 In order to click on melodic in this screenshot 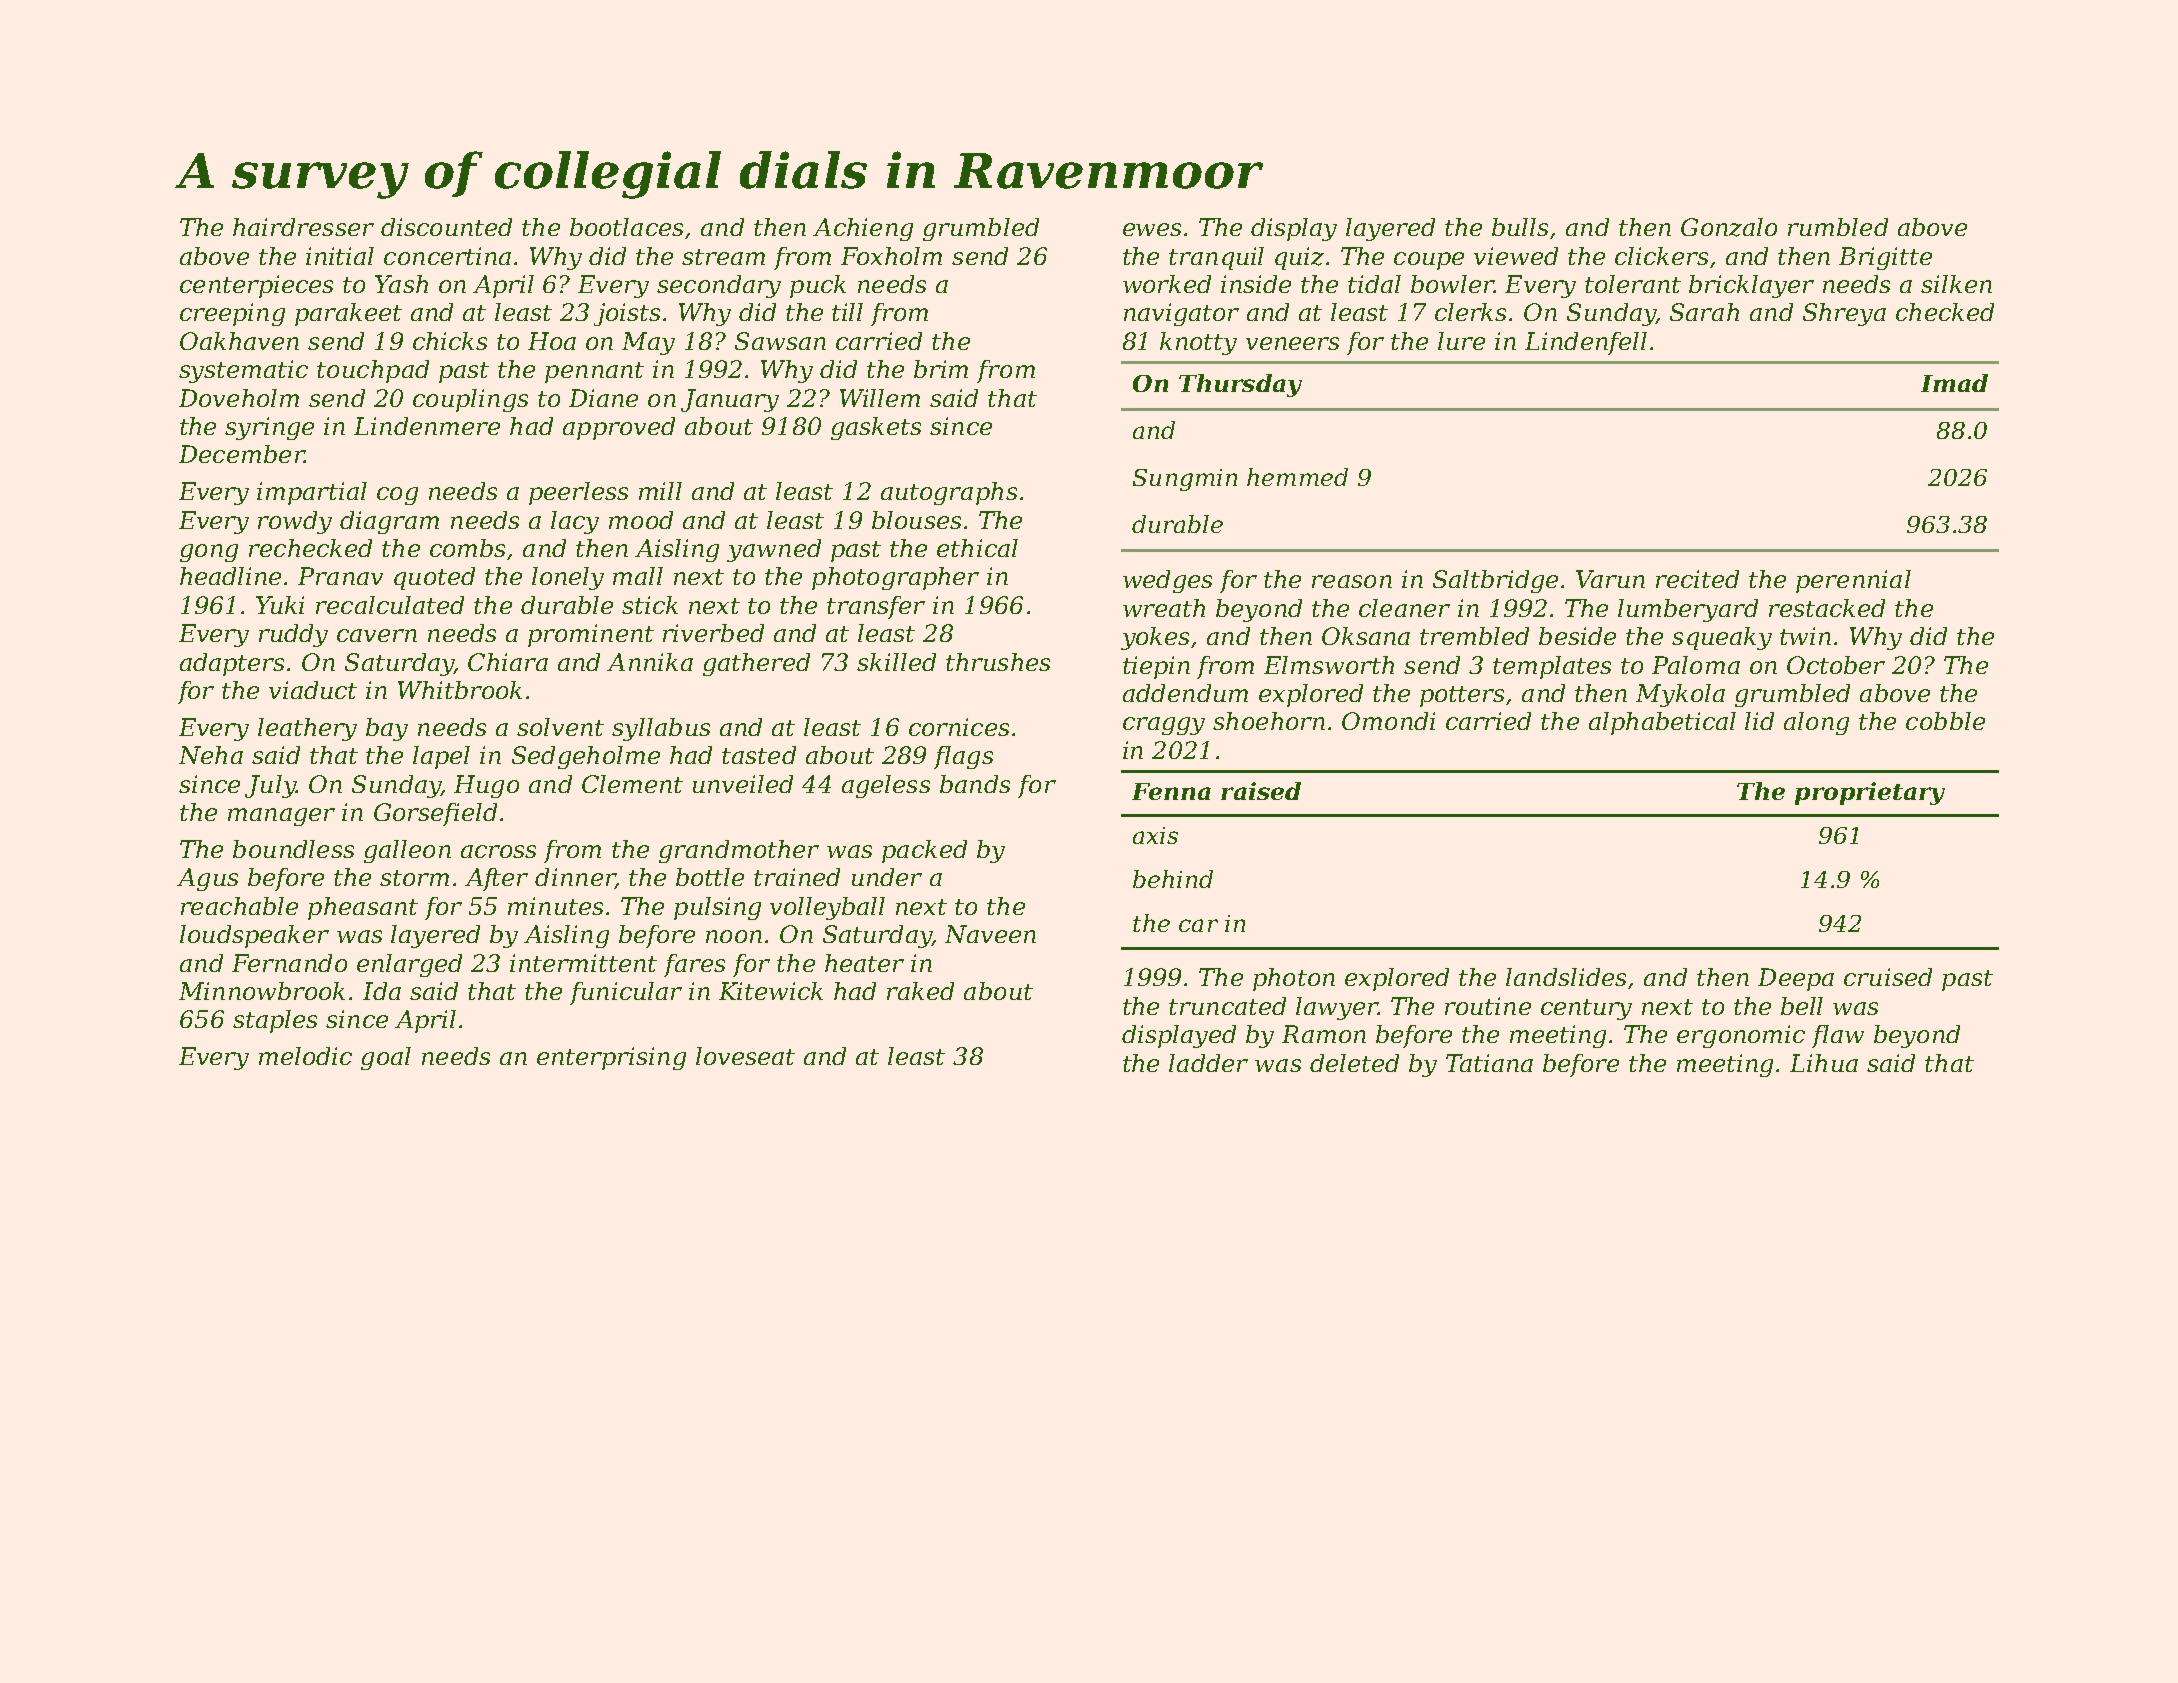, I will do `click(305, 1056)`.
